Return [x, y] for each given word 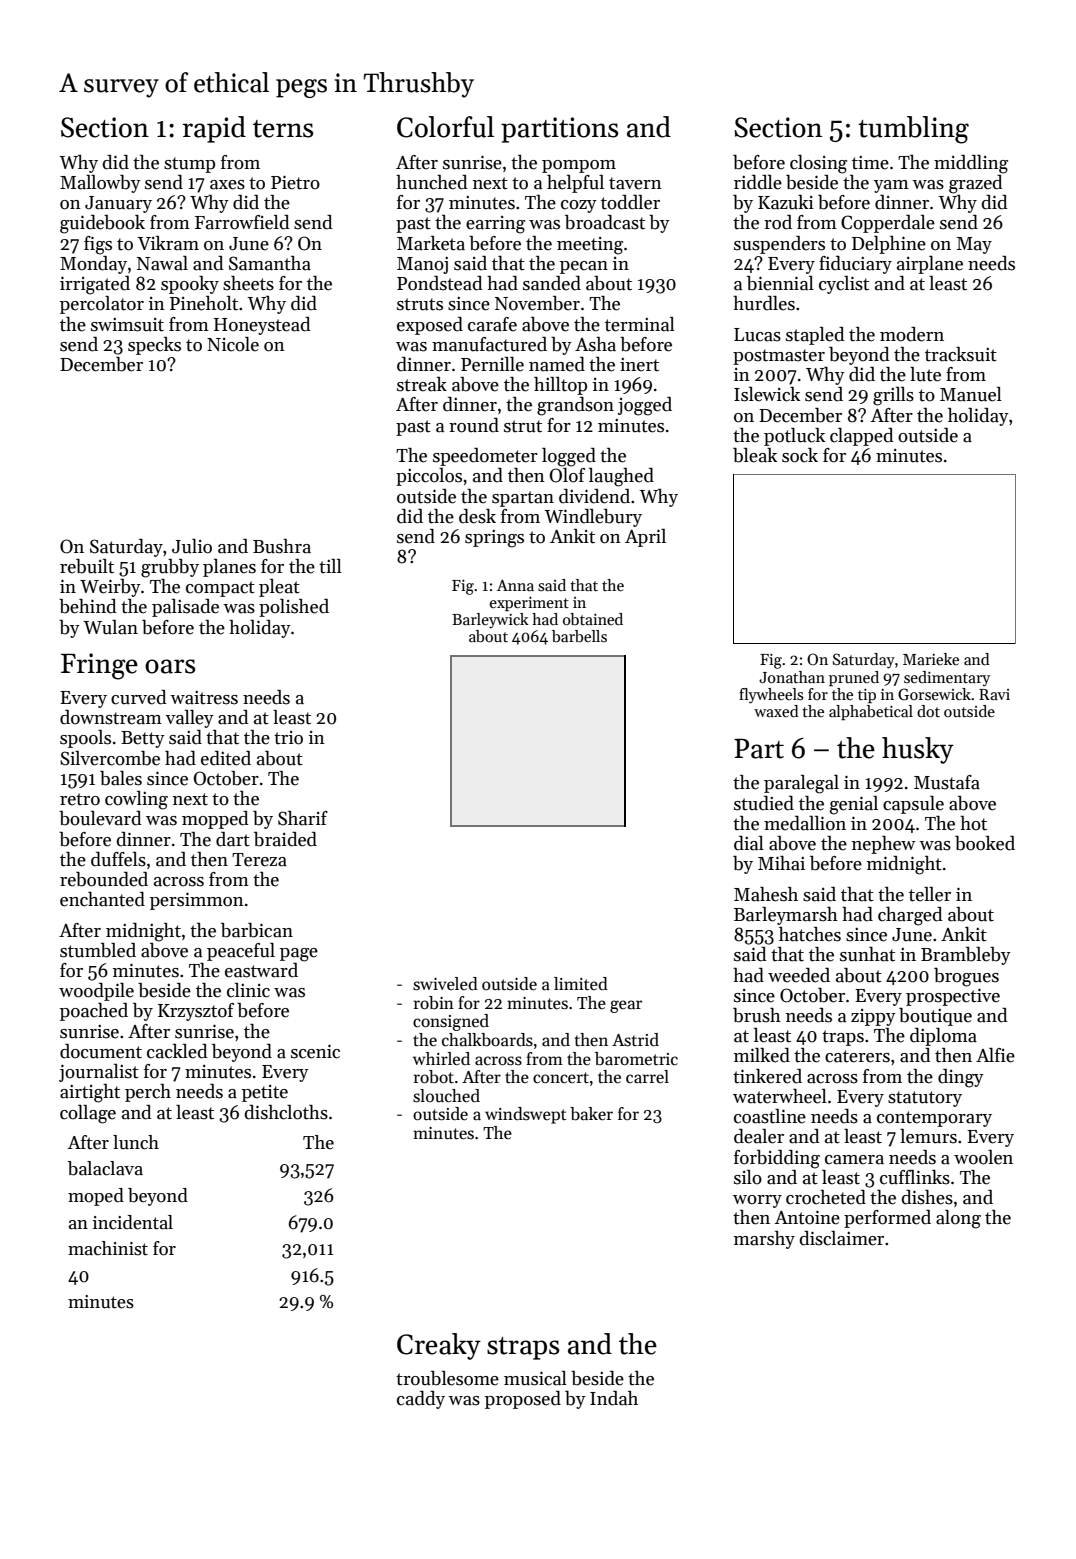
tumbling [913, 130]
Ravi [994, 694]
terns [283, 129]
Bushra [282, 546]
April [645, 538]
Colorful [445, 127]
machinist [108, 1248]
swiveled [445, 984]
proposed [523, 1400]
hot [973, 823]
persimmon [197, 901]
